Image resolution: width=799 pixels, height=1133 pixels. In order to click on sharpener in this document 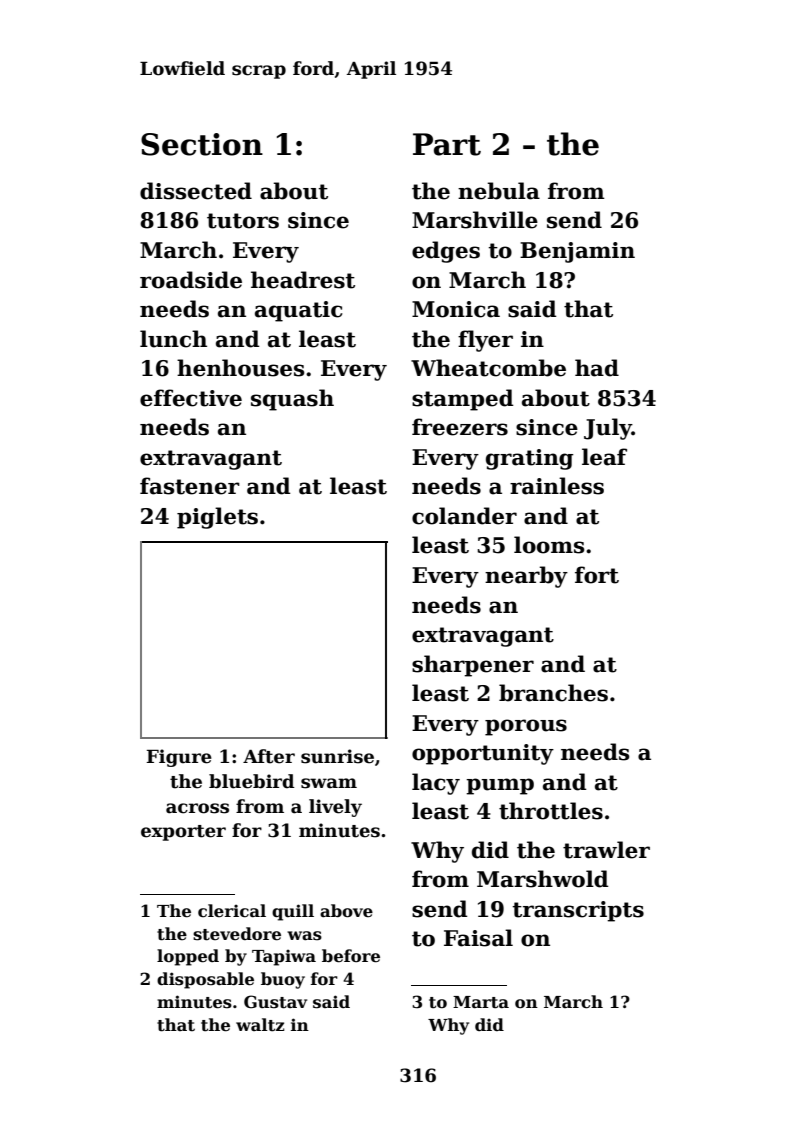, I will do `click(473, 666)`.
